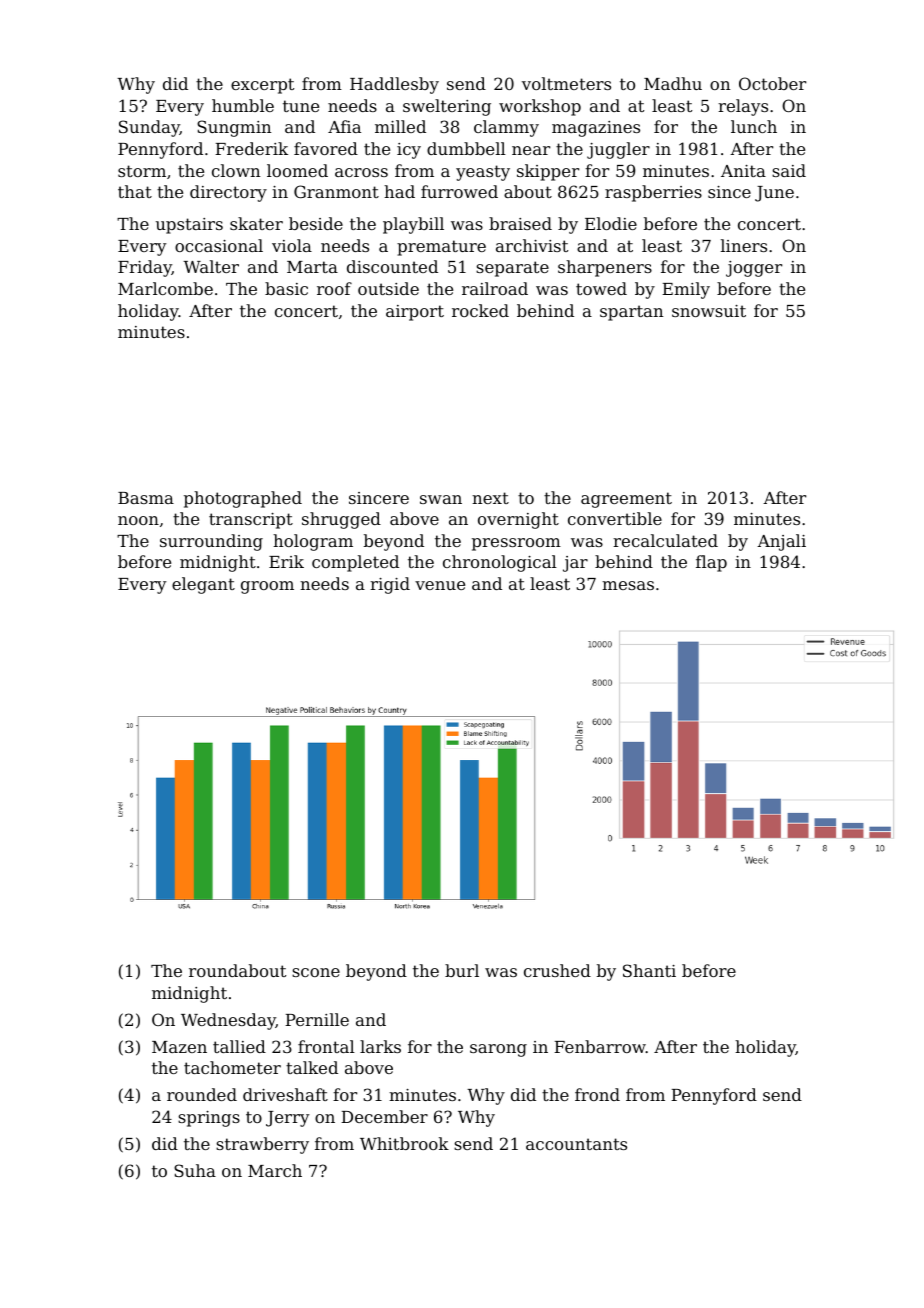  Describe the element at coordinates (400, 126) in the image. I see `milled` at that location.
